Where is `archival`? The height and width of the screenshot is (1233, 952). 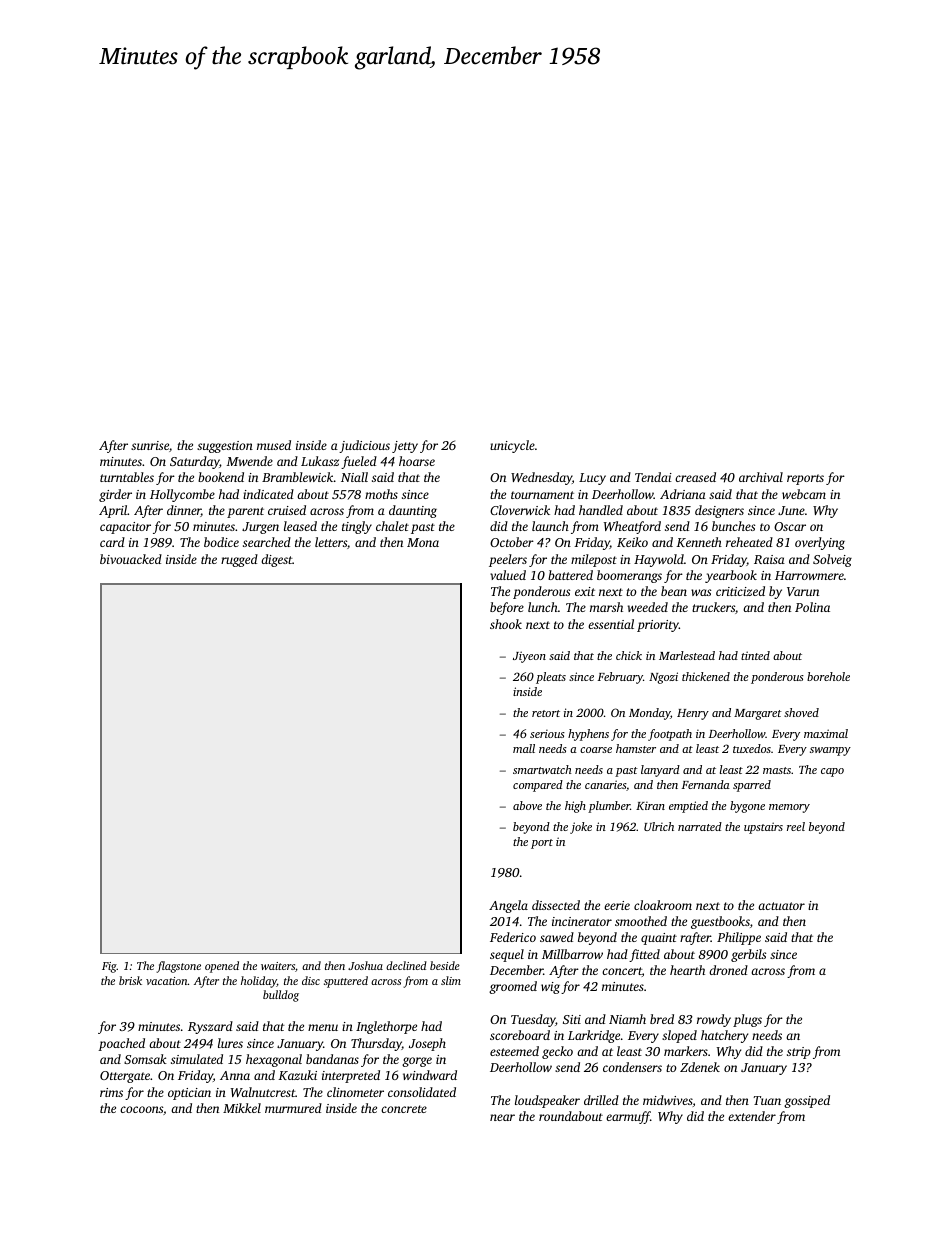 archival is located at coordinates (761, 477).
